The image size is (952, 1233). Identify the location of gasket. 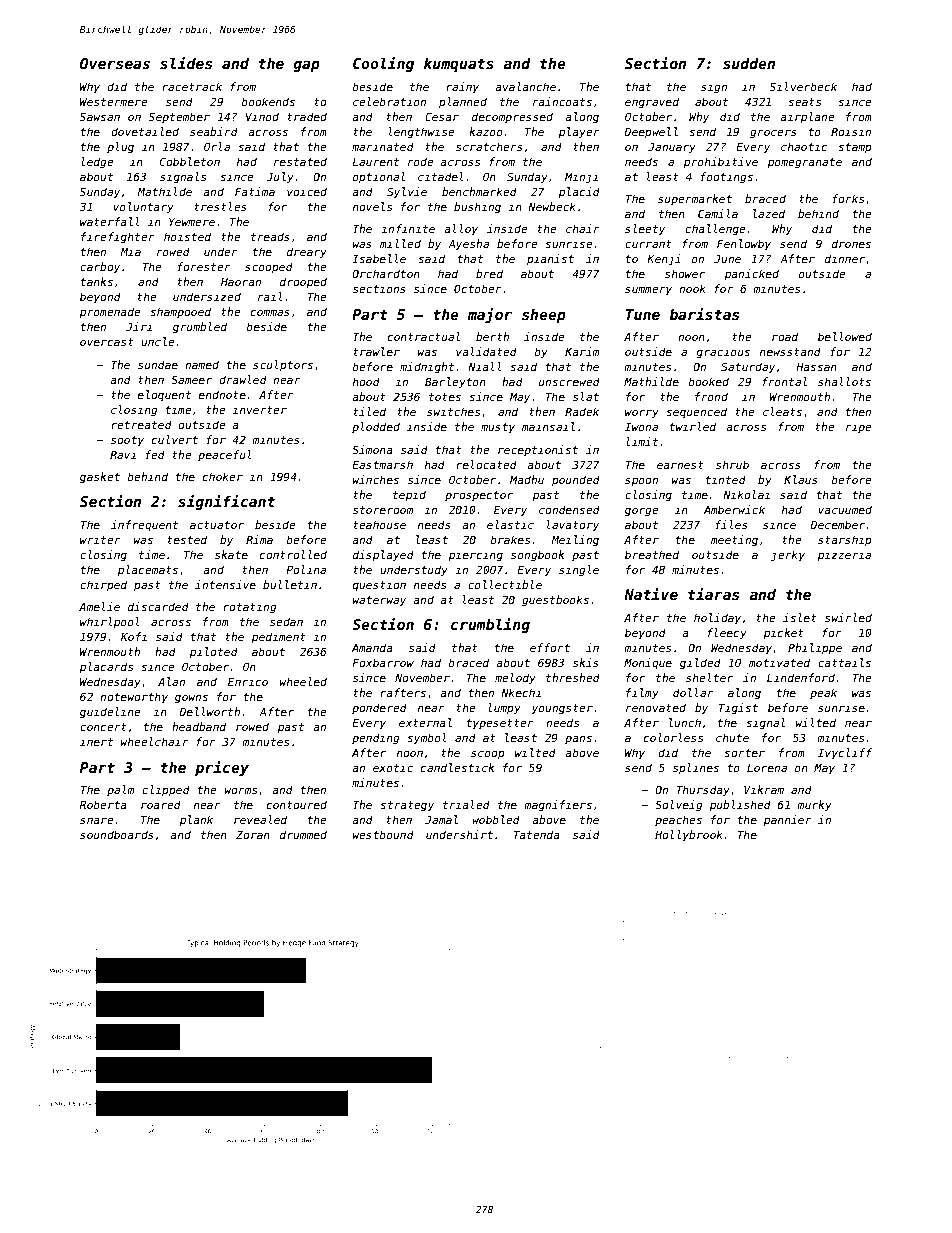
(100, 478).
